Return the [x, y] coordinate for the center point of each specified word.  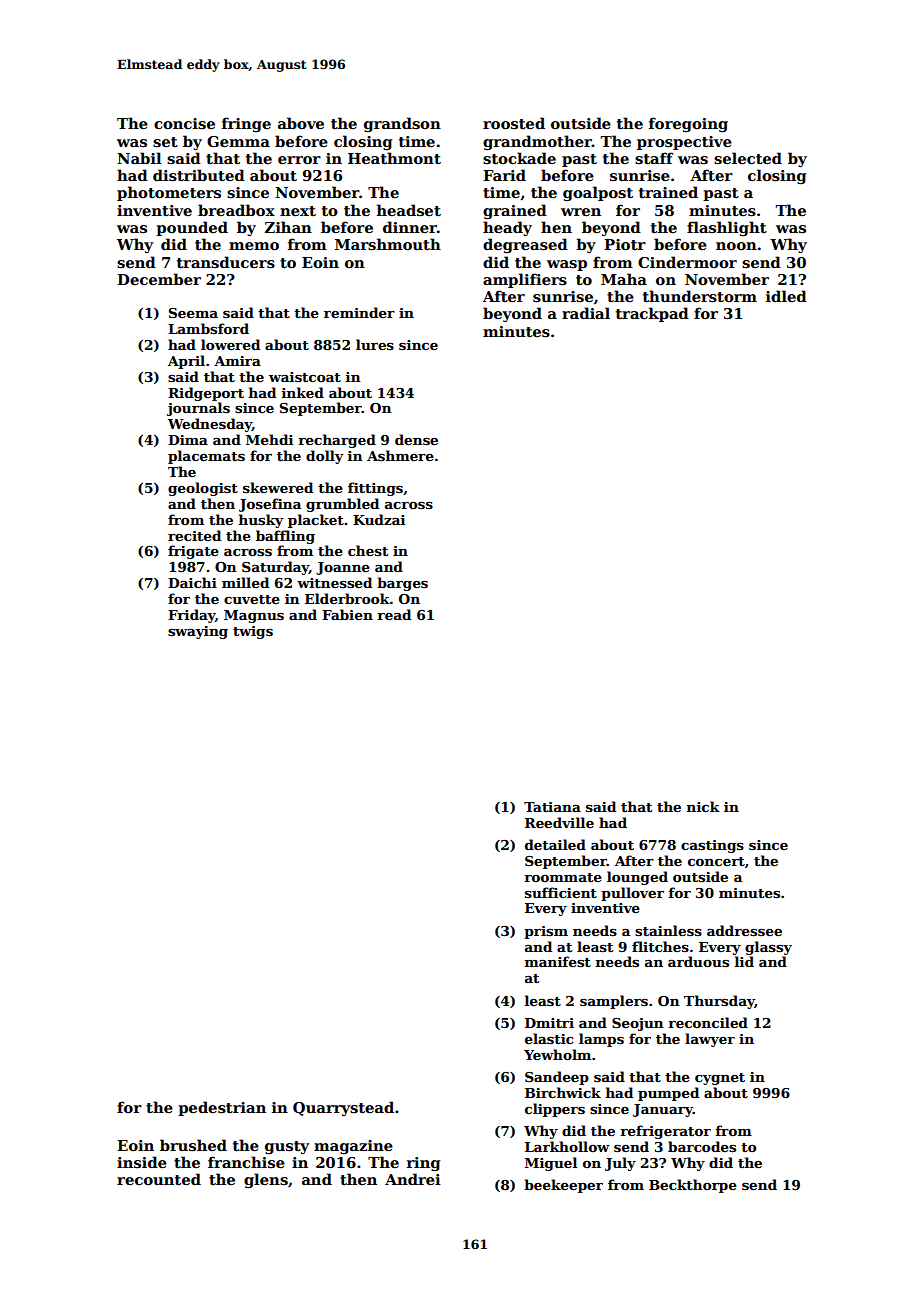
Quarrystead [343, 1108]
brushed [193, 1145]
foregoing [688, 124]
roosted [514, 123]
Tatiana [552, 807]
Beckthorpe [693, 1186]
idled [786, 296]
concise [184, 123]
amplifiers [525, 280]
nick [703, 806]
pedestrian [222, 1108]
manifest [558, 961]
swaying [198, 632]
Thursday [719, 1002]
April [186, 362]
